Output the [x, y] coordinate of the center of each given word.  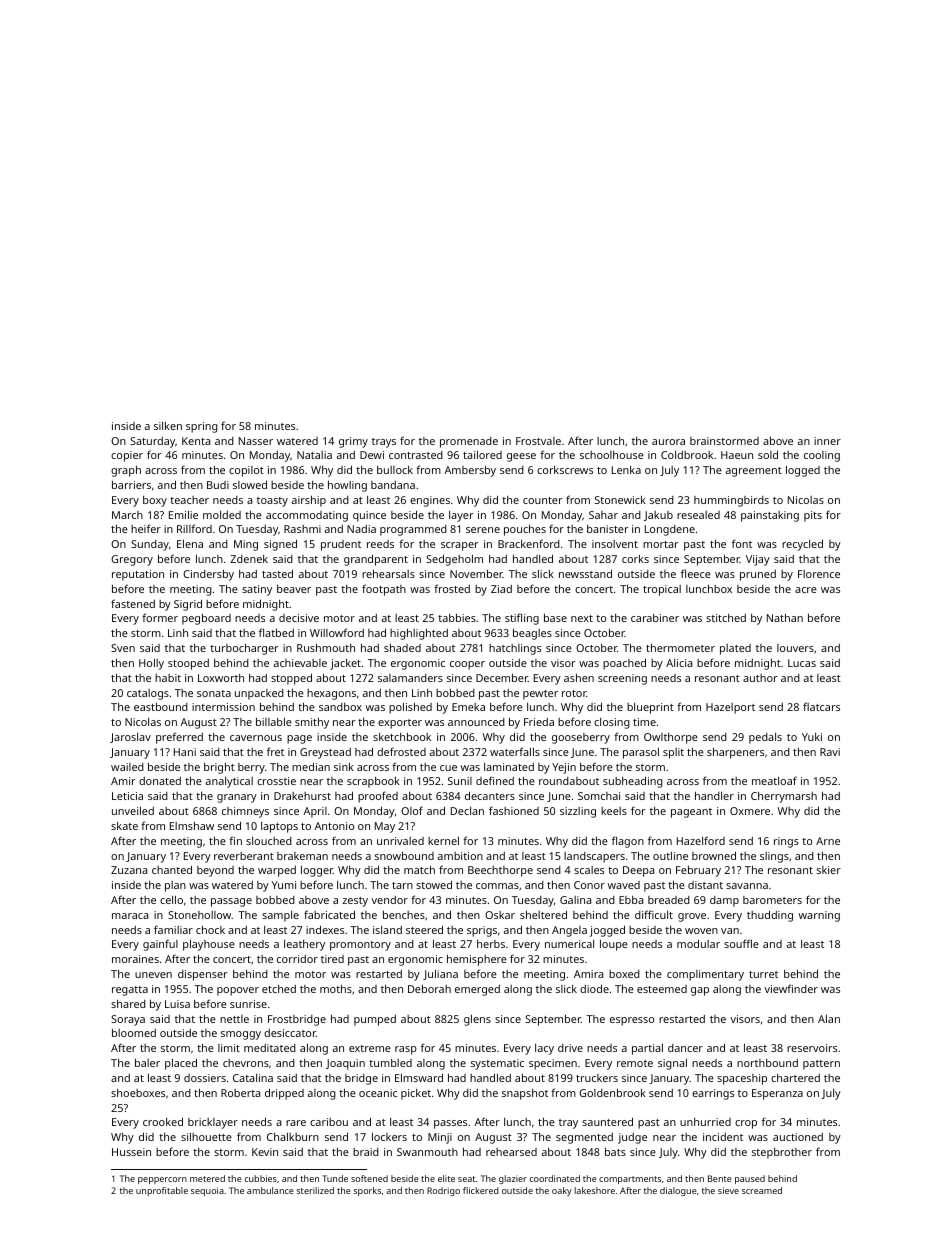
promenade [469, 442]
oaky [562, 1191]
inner [827, 441]
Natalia [314, 455]
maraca [130, 916]
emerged [477, 990]
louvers [795, 648]
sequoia [207, 1191]
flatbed [276, 632]
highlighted [419, 634]
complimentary [705, 975]
